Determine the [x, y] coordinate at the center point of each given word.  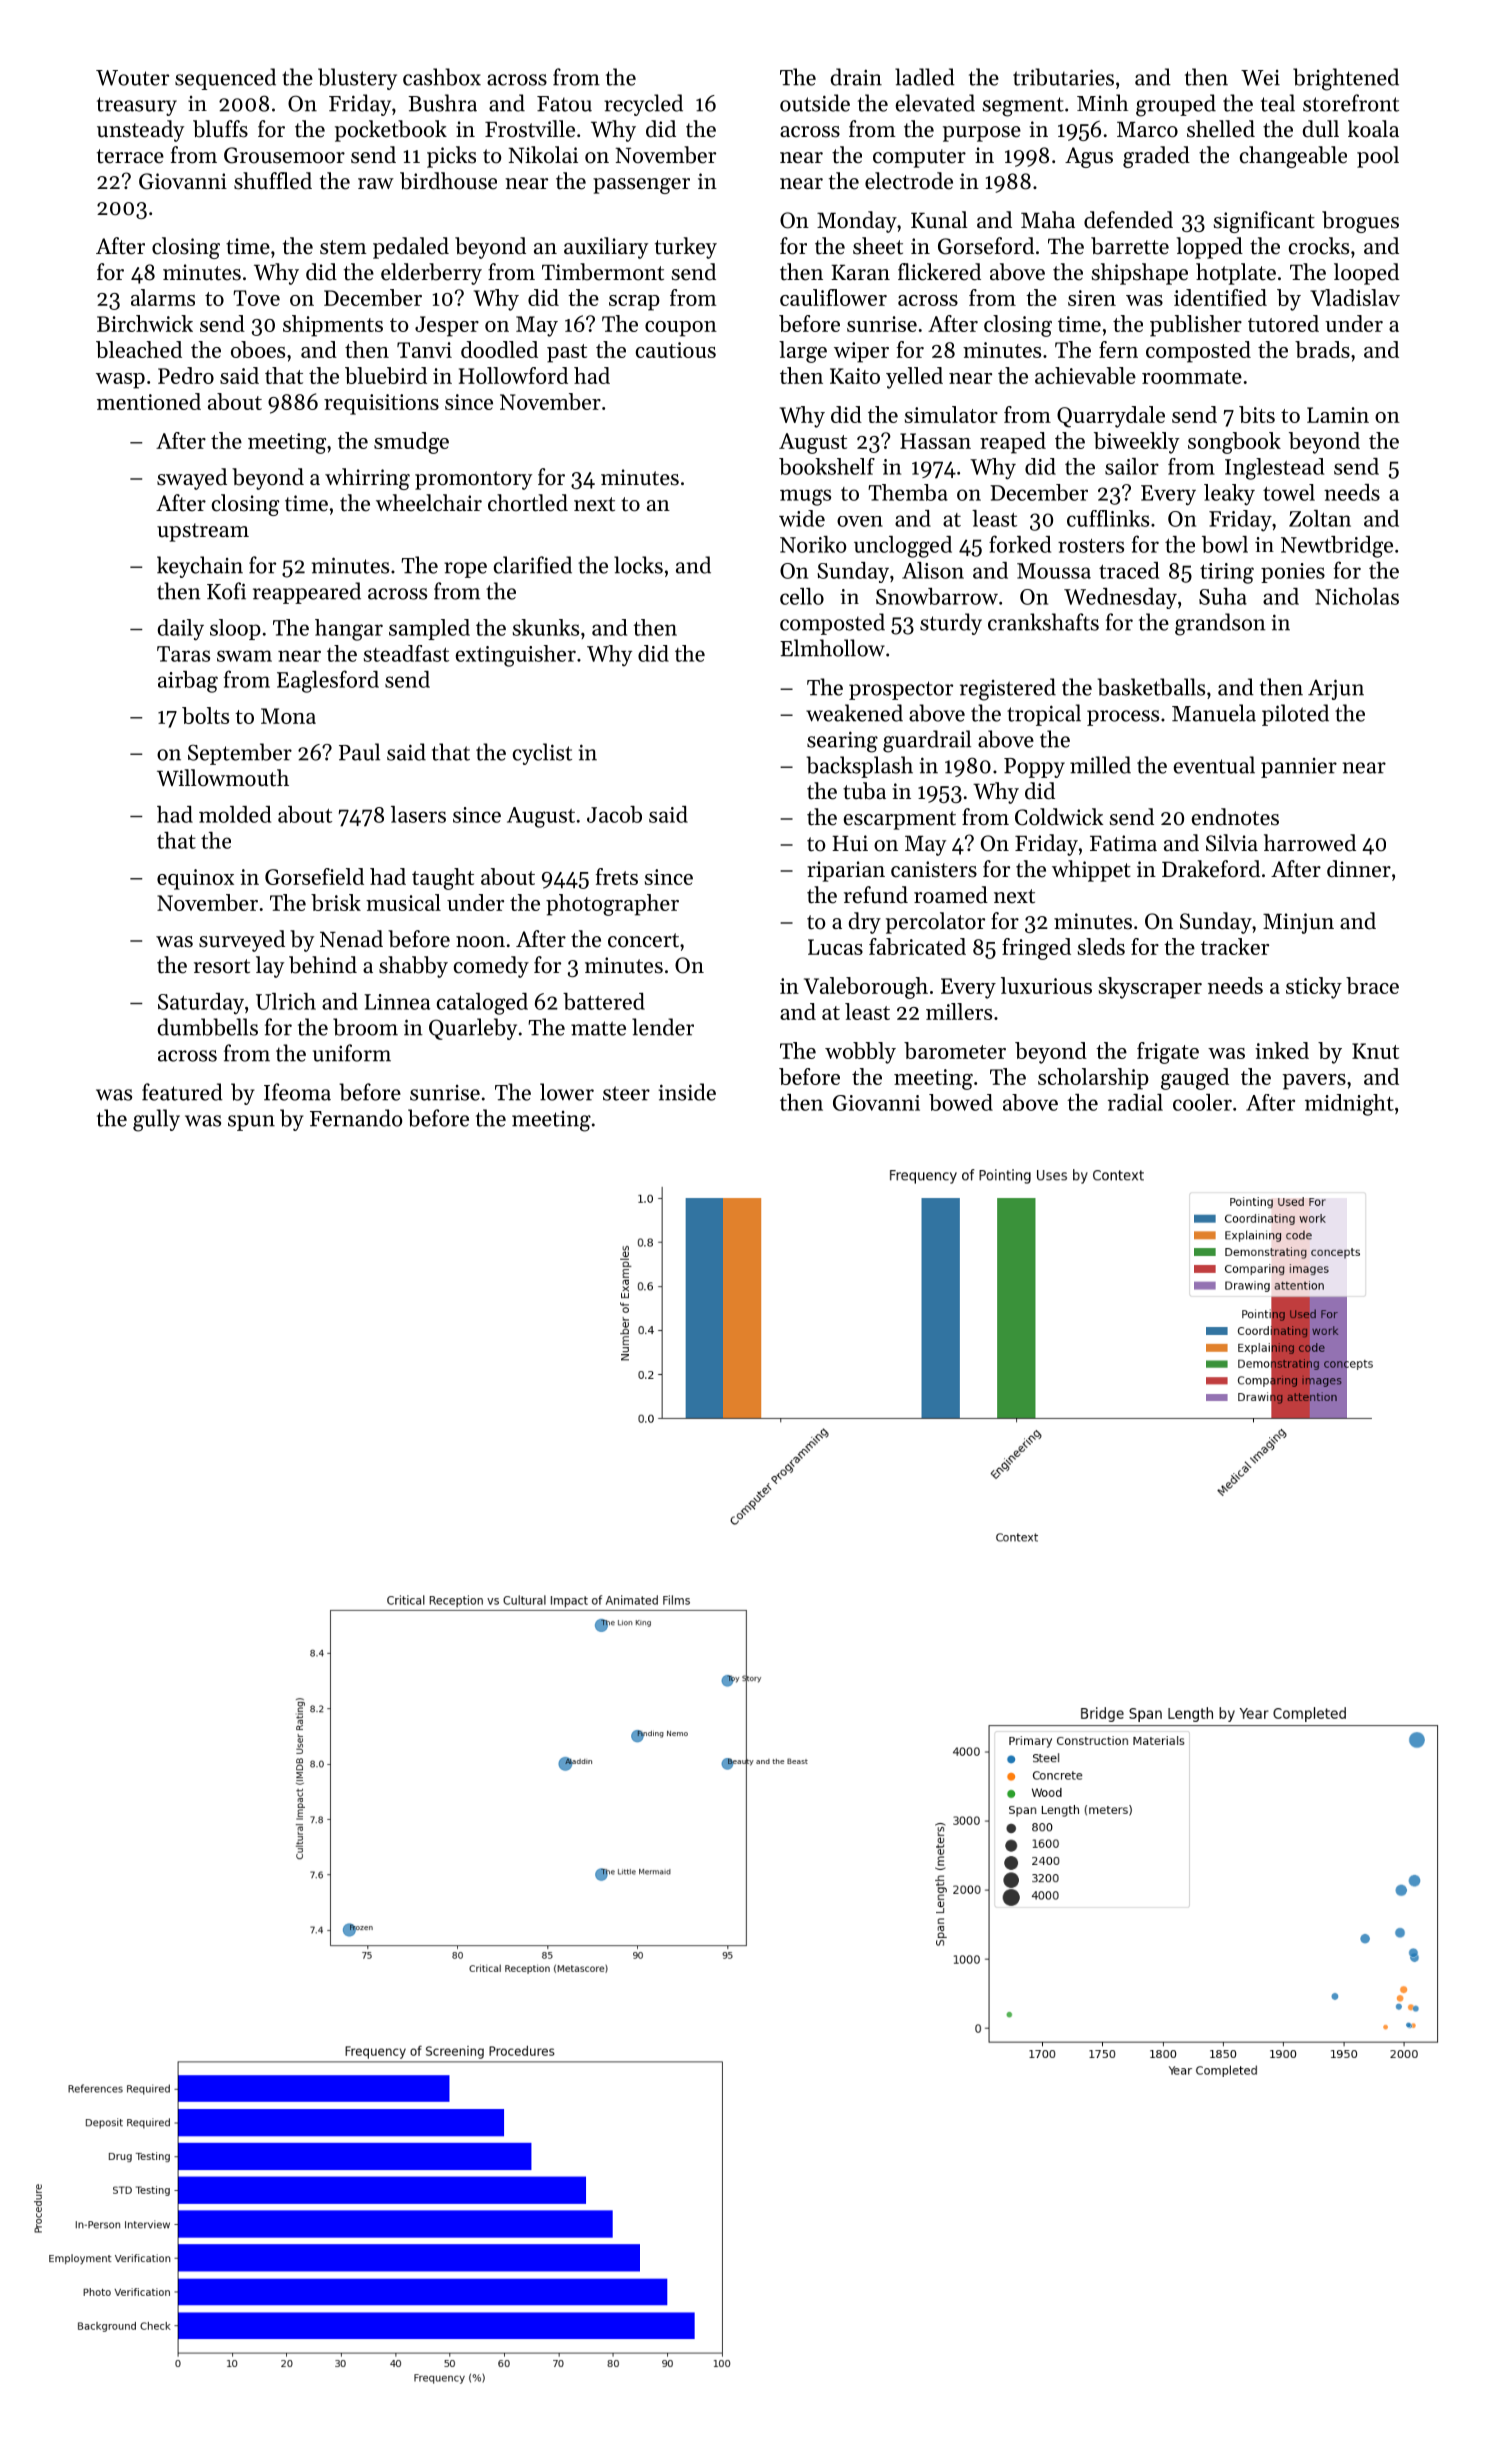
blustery [357, 79]
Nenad [351, 939]
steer [626, 1093]
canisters [934, 869]
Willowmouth [223, 778]
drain [856, 77]
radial [1135, 1102]
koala [1373, 129]
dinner [1359, 869]
